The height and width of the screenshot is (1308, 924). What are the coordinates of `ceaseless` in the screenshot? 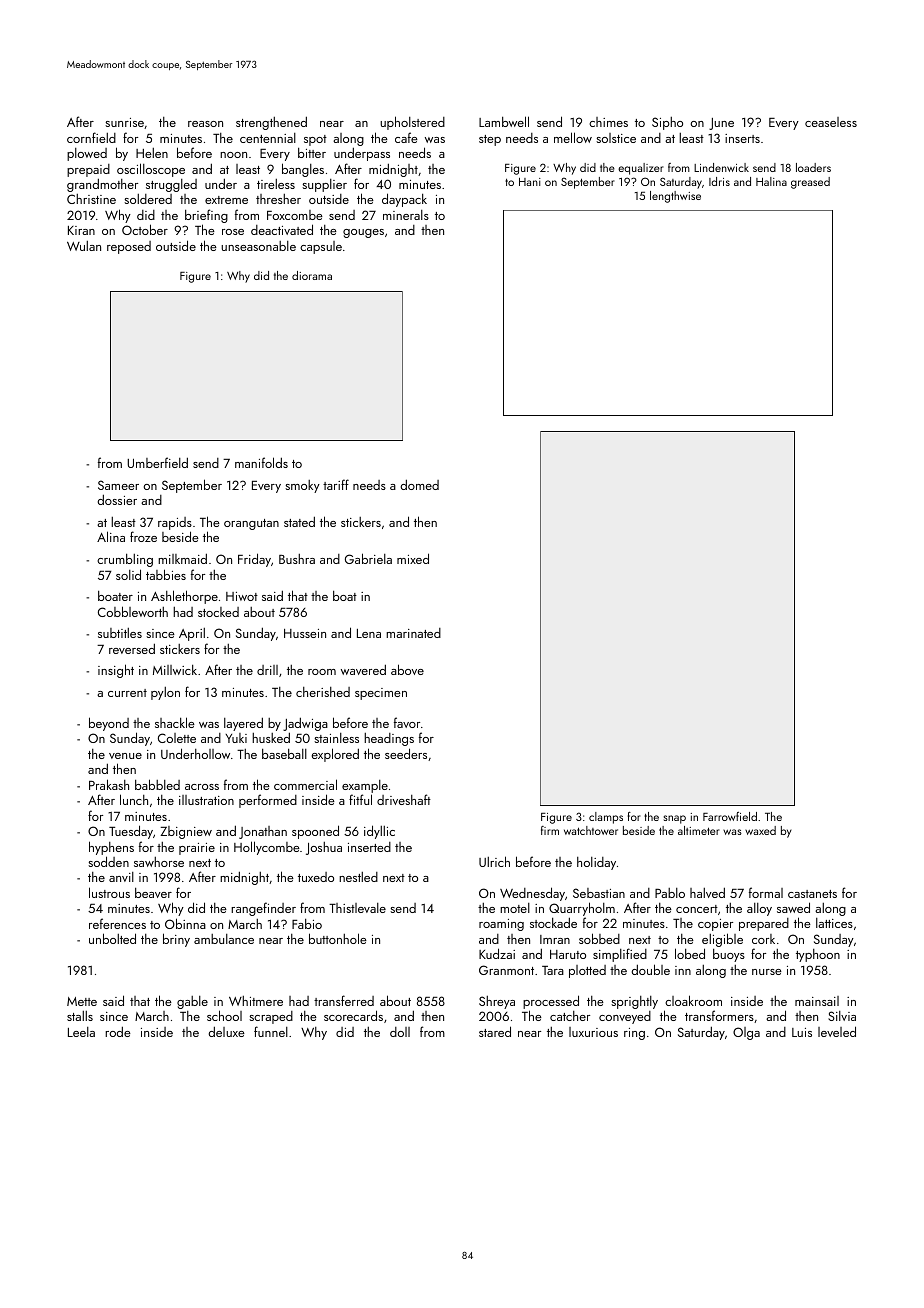 It's located at (831, 122).
